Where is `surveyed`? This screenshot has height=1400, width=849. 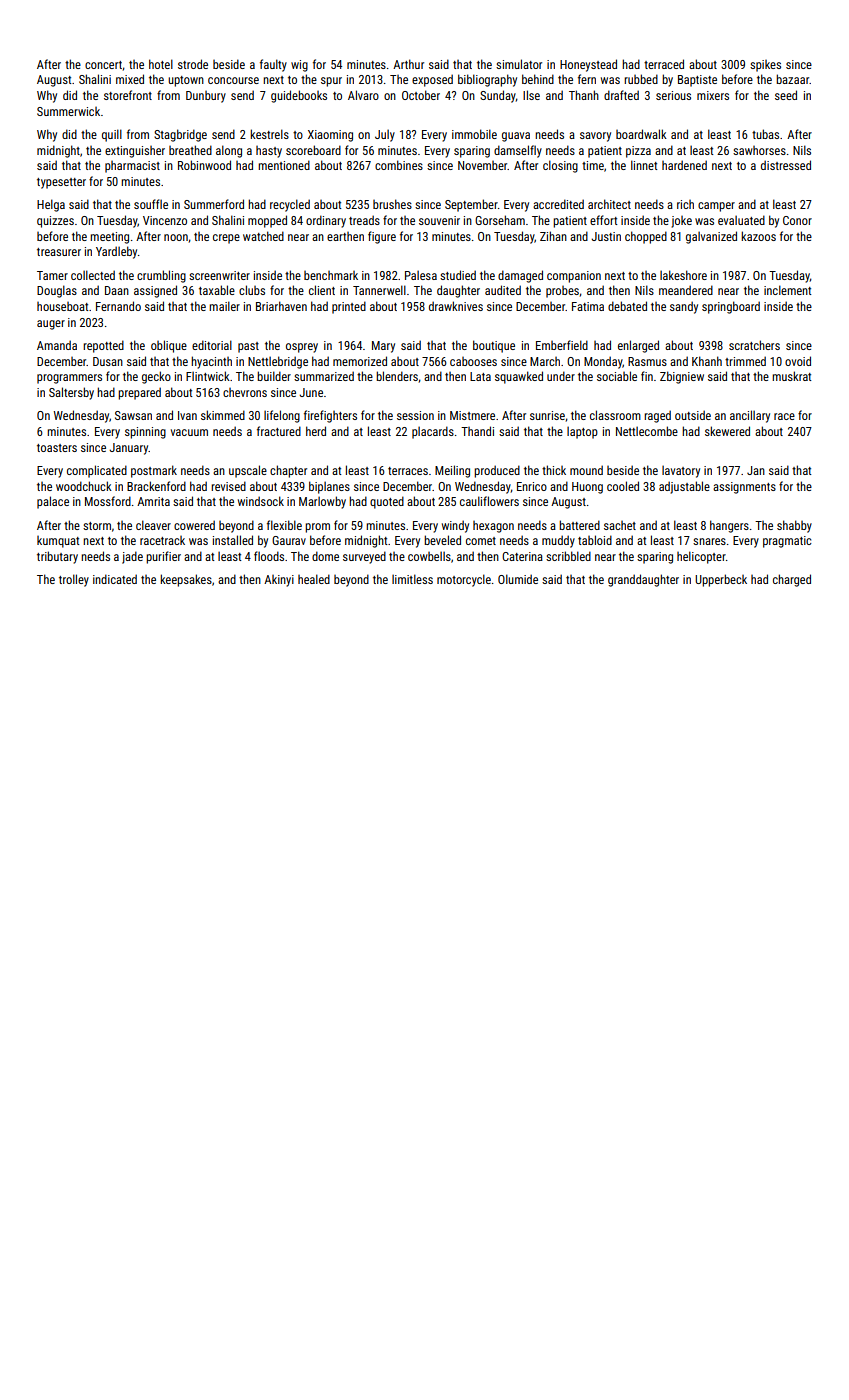 surveyed is located at coordinates (364, 557).
